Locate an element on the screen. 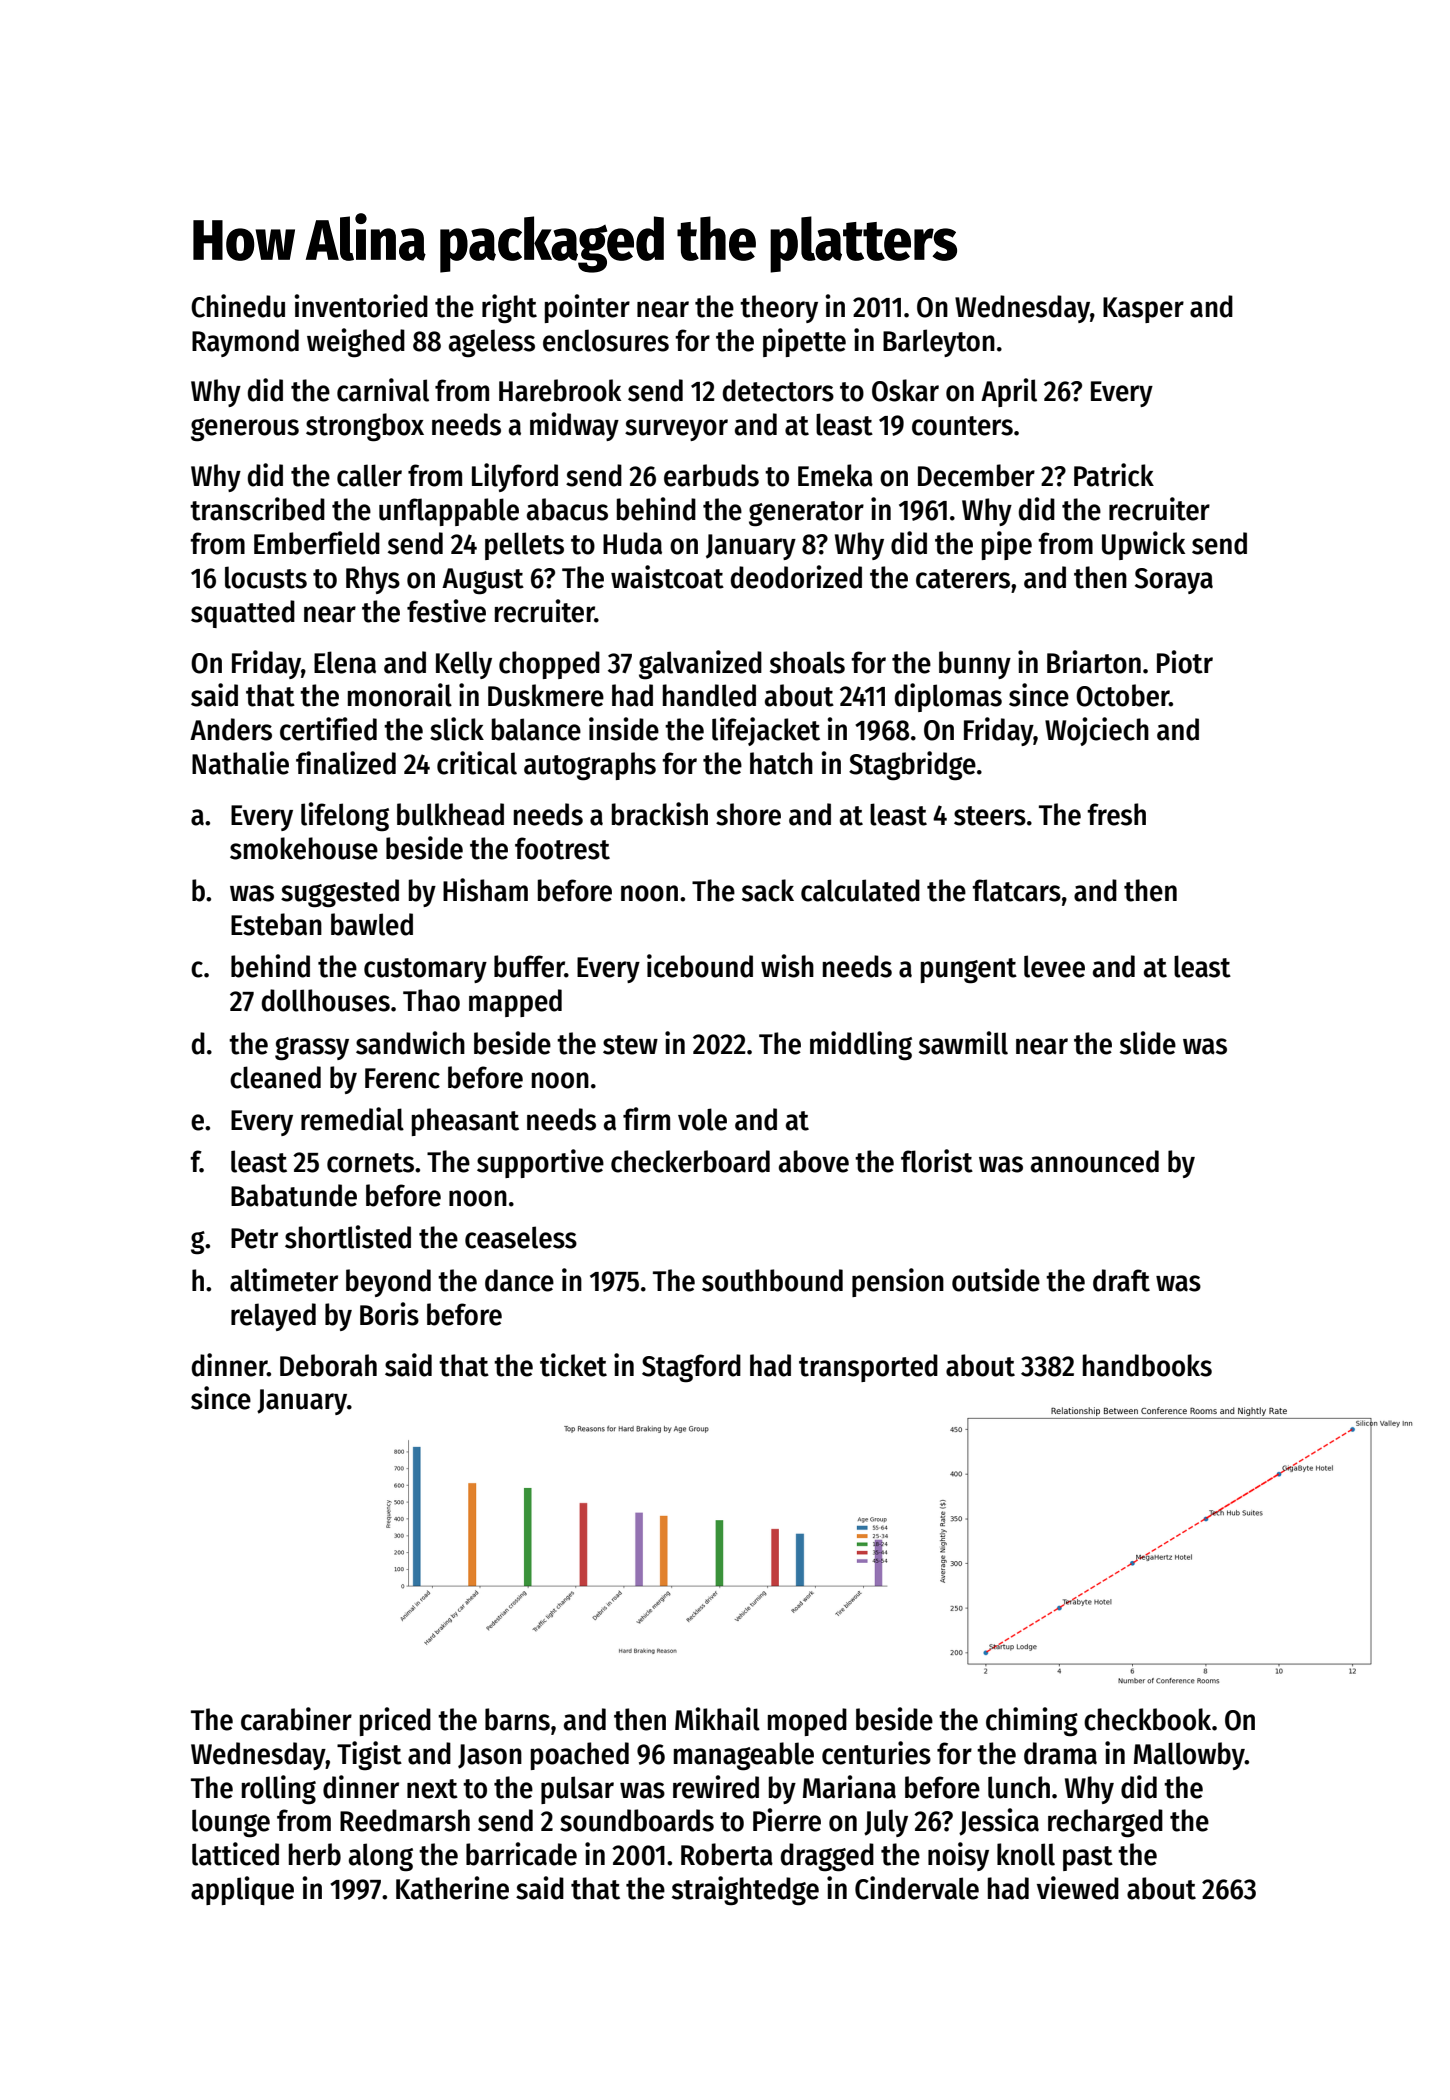  galvanized is located at coordinates (700, 665).
